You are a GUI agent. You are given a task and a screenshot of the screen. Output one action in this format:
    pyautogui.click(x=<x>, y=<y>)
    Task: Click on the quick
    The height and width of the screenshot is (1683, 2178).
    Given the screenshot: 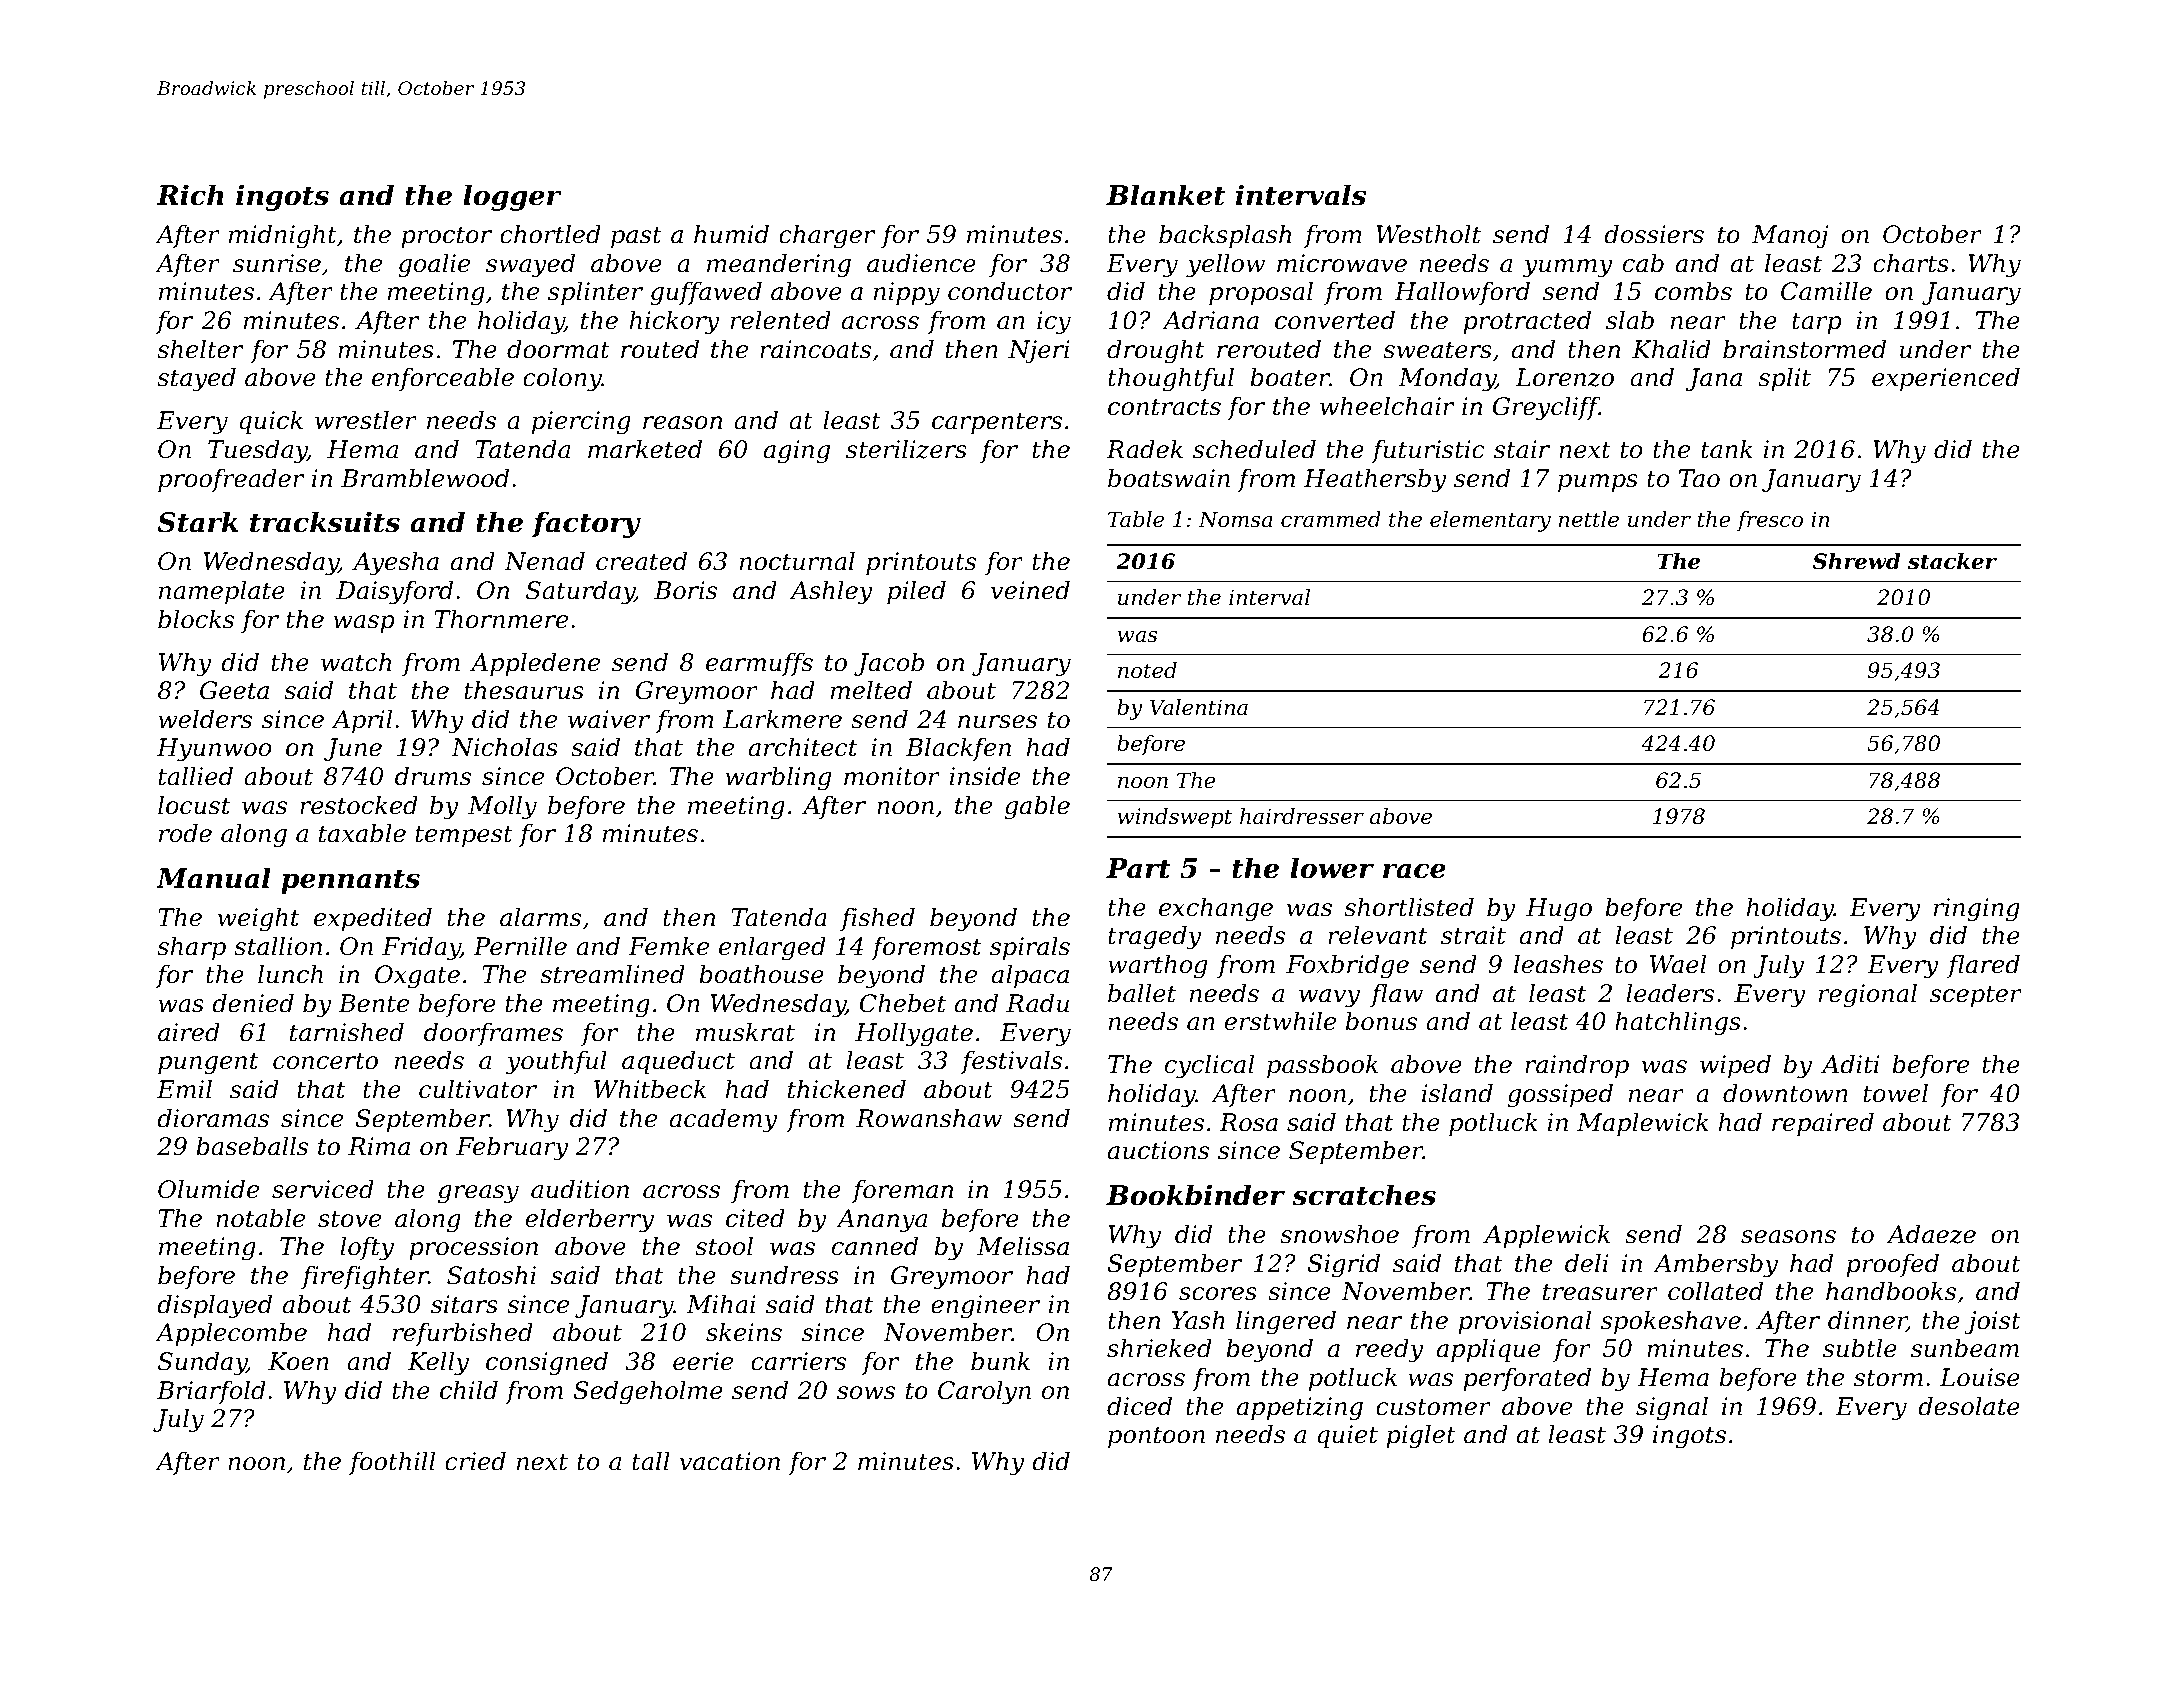 What is the action you would take?
    pyautogui.click(x=271, y=422)
